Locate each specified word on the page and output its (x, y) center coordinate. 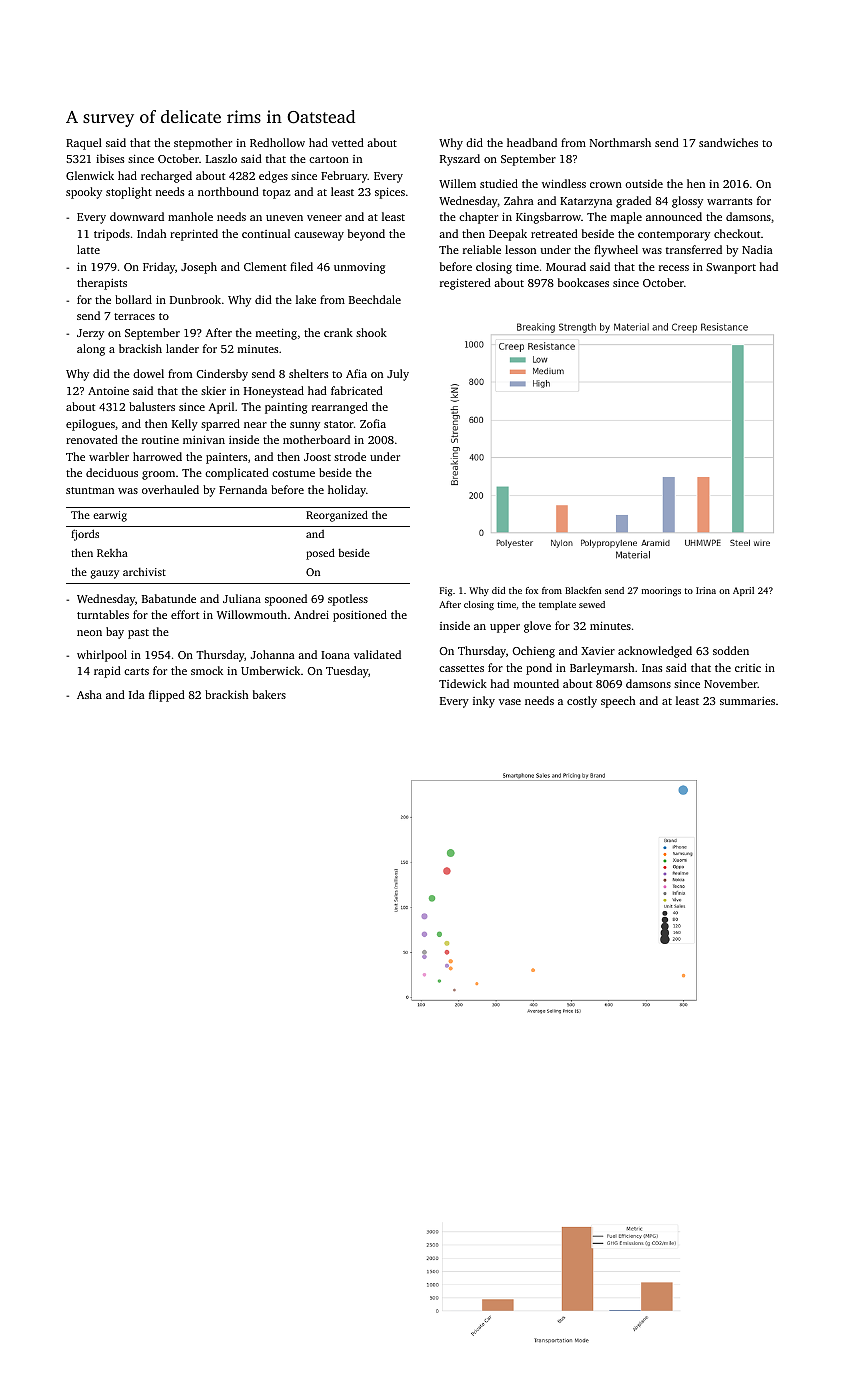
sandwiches (728, 142)
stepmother (203, 144)
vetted (348, 142)
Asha (89, 694)
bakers (269, 694)
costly (582, 702)
